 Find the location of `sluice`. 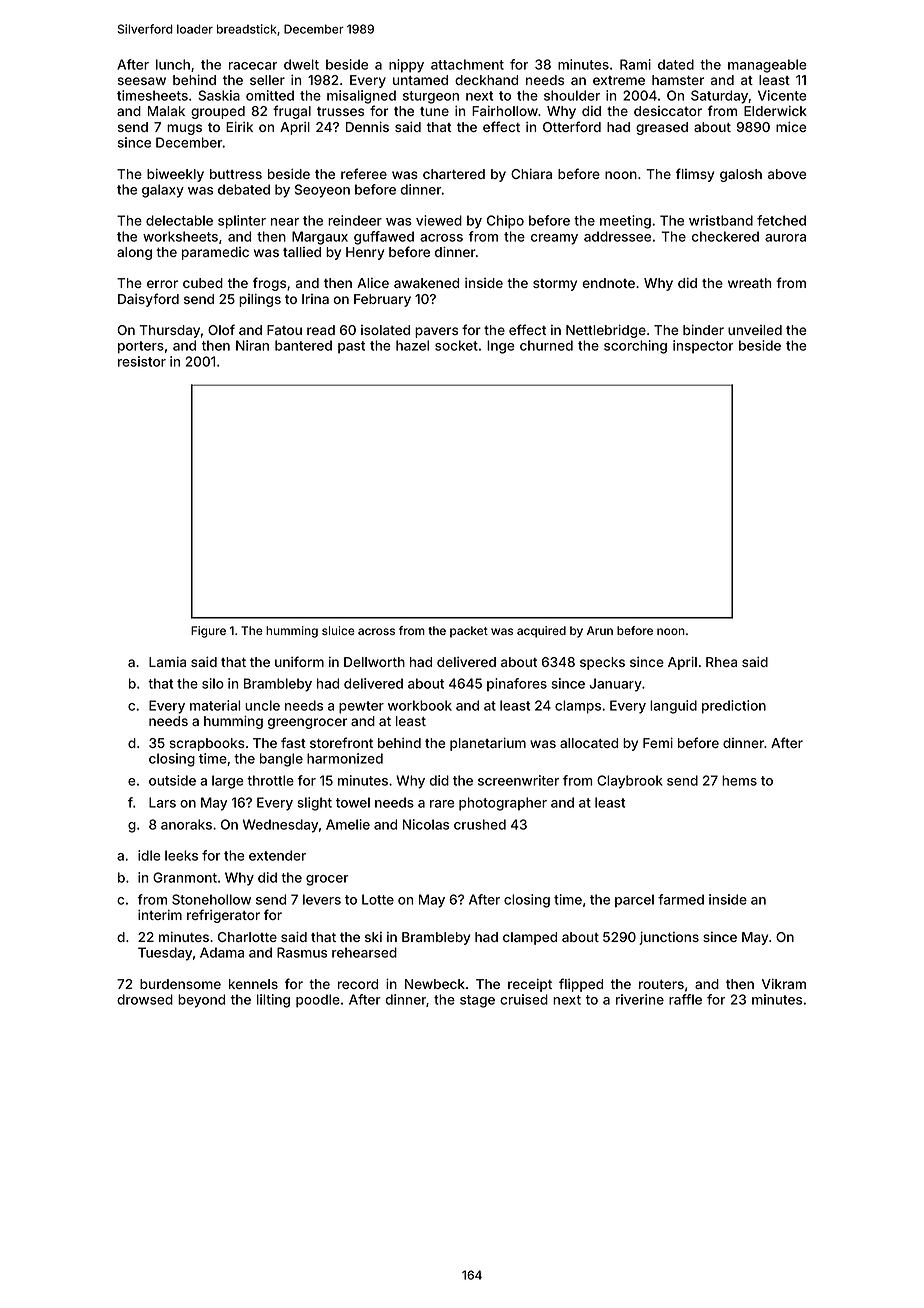

sluice is located at coordinates (338, 630).
